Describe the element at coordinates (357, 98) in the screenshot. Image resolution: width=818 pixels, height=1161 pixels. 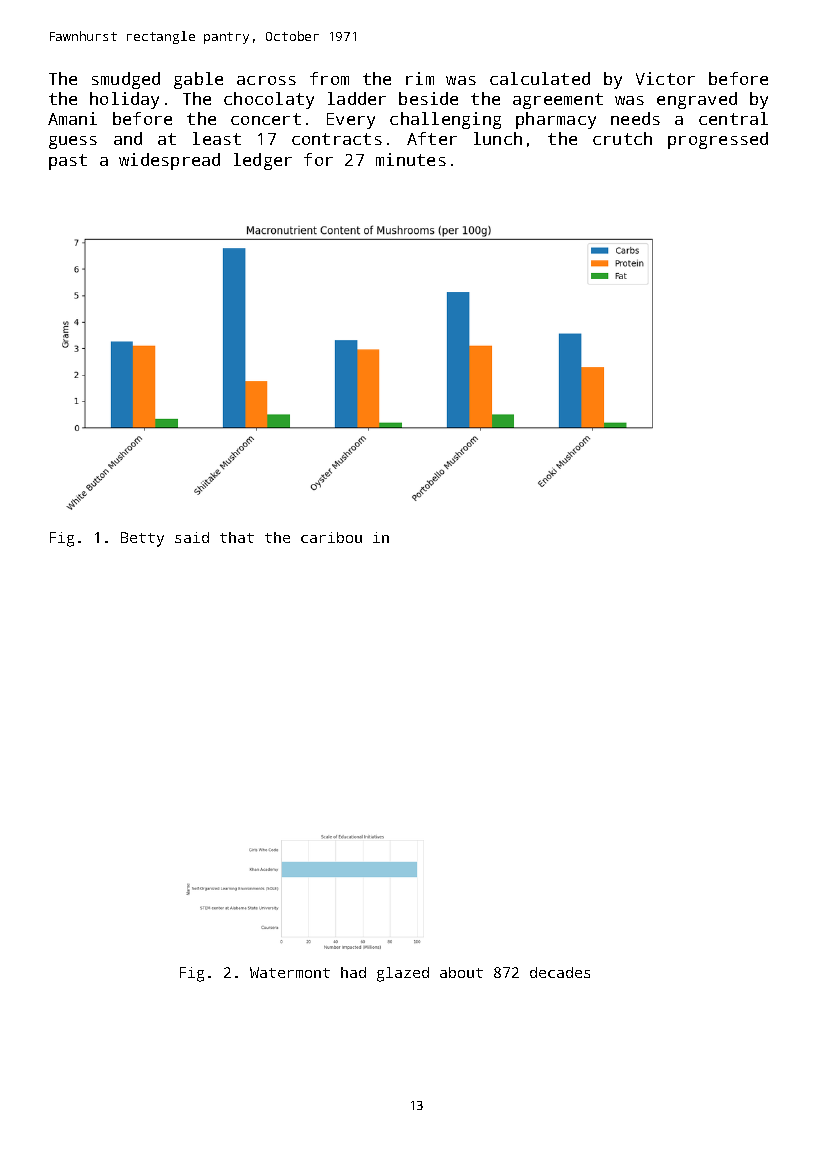
I see `ladder` at that location.
